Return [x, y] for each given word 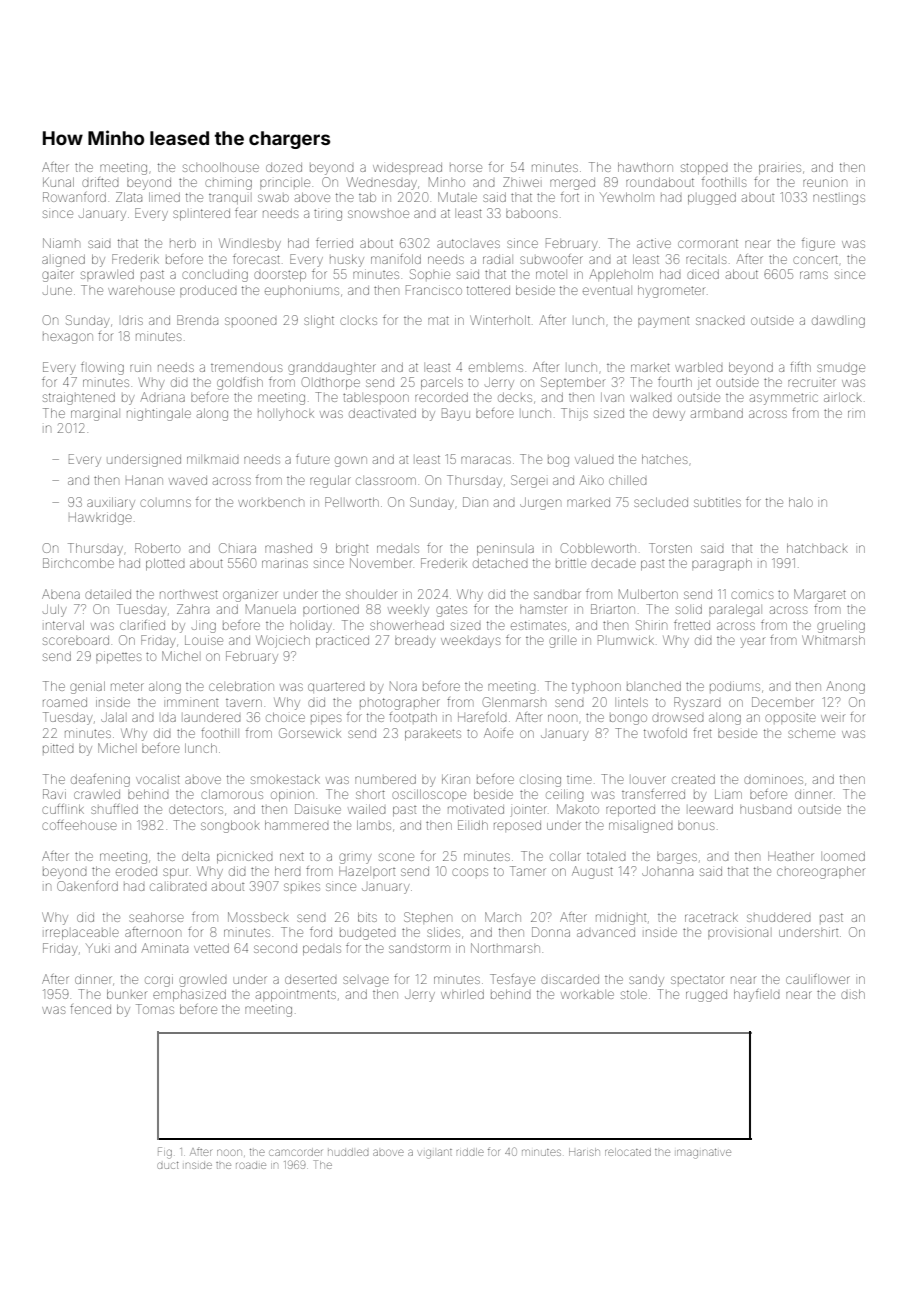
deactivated [382, 413]
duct [167, 1165]
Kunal [58, 182]
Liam [728, 794]
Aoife [498, 733]
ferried [334, 243]
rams [814, 275]
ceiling [564, 795]
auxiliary [111, 503]
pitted [58, 748]
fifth [800, 367]
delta [195, 856]
